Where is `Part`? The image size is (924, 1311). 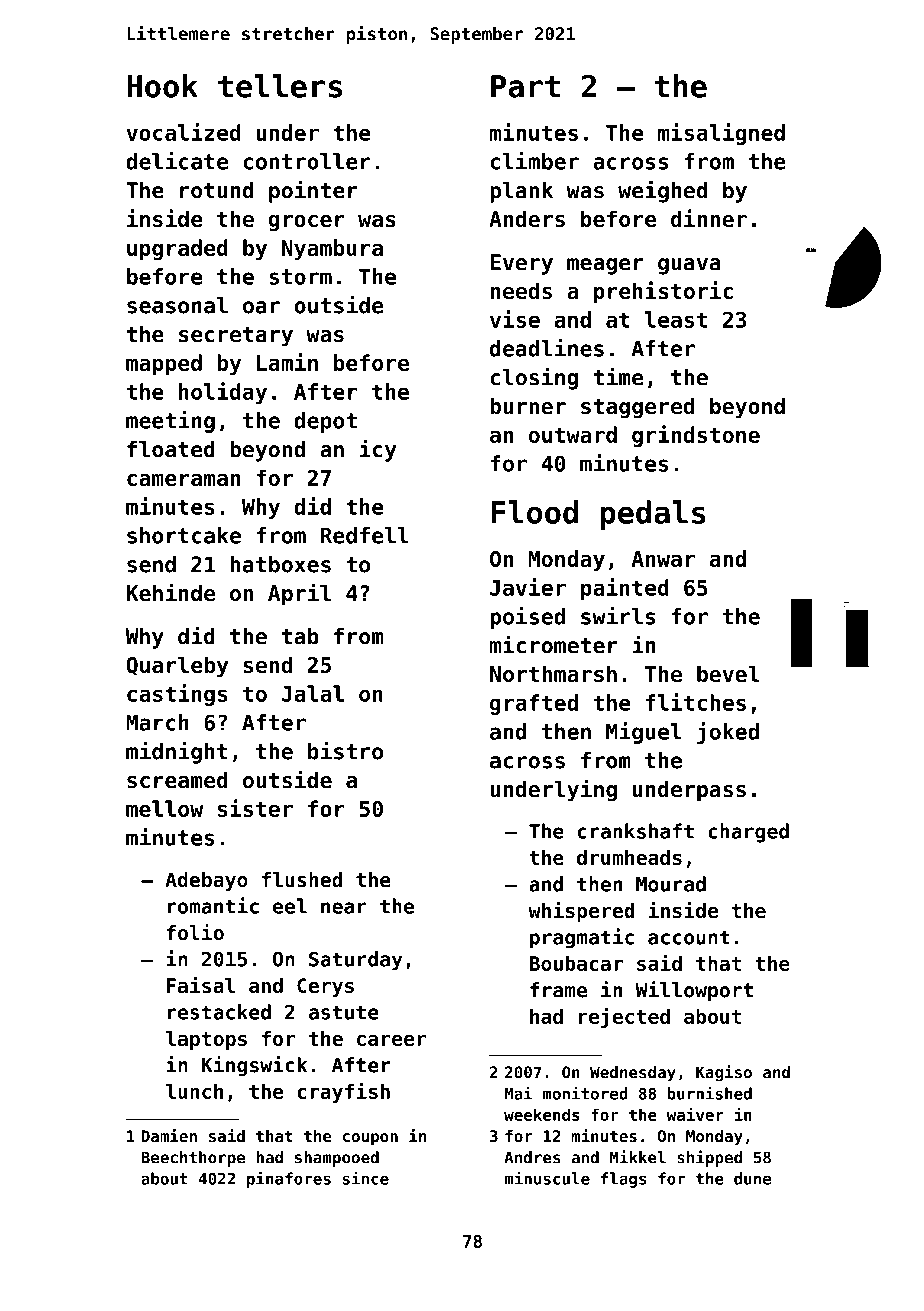
Part is located at coordinates (525, 86).
